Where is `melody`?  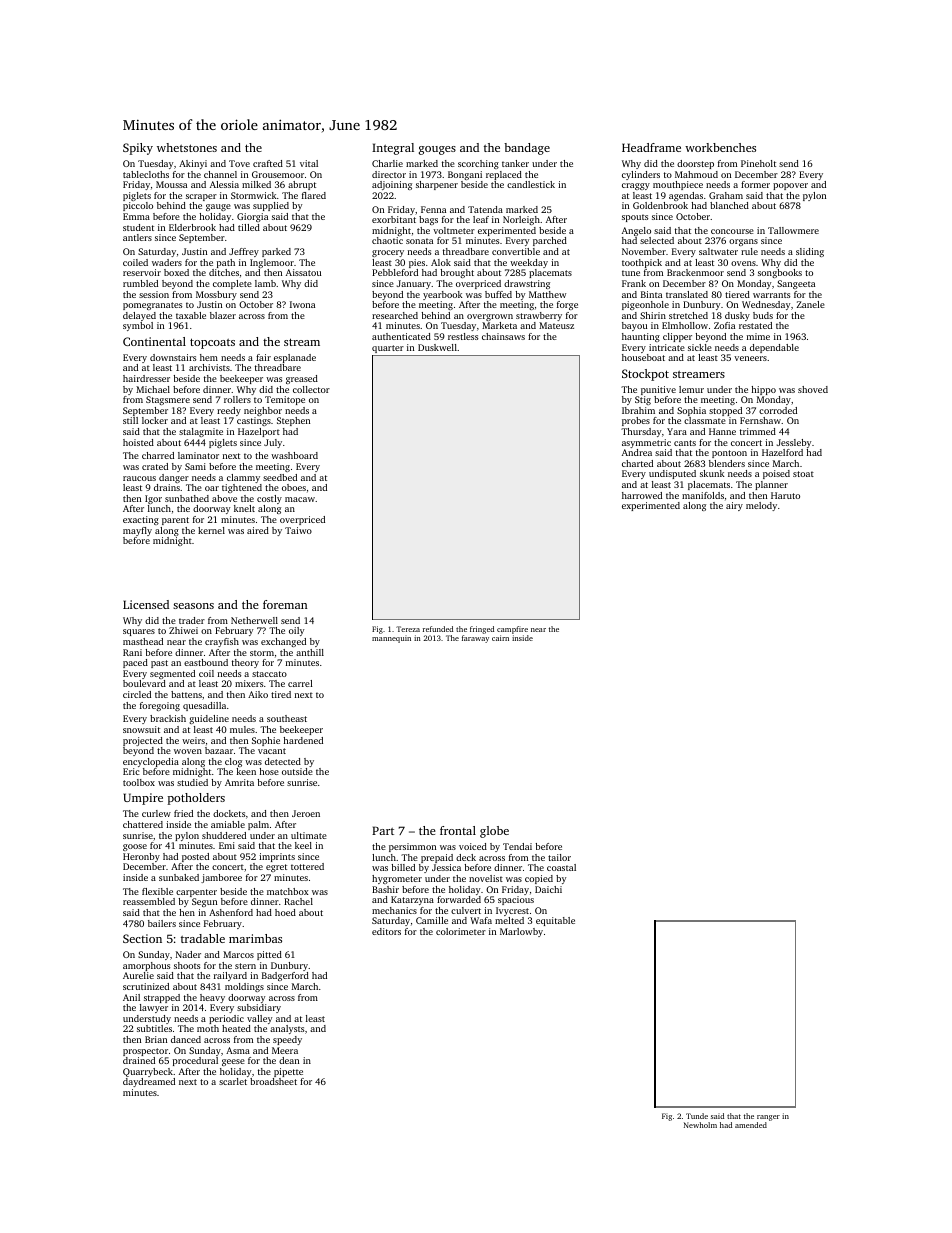
melody is located at coordinates (761, 506).
